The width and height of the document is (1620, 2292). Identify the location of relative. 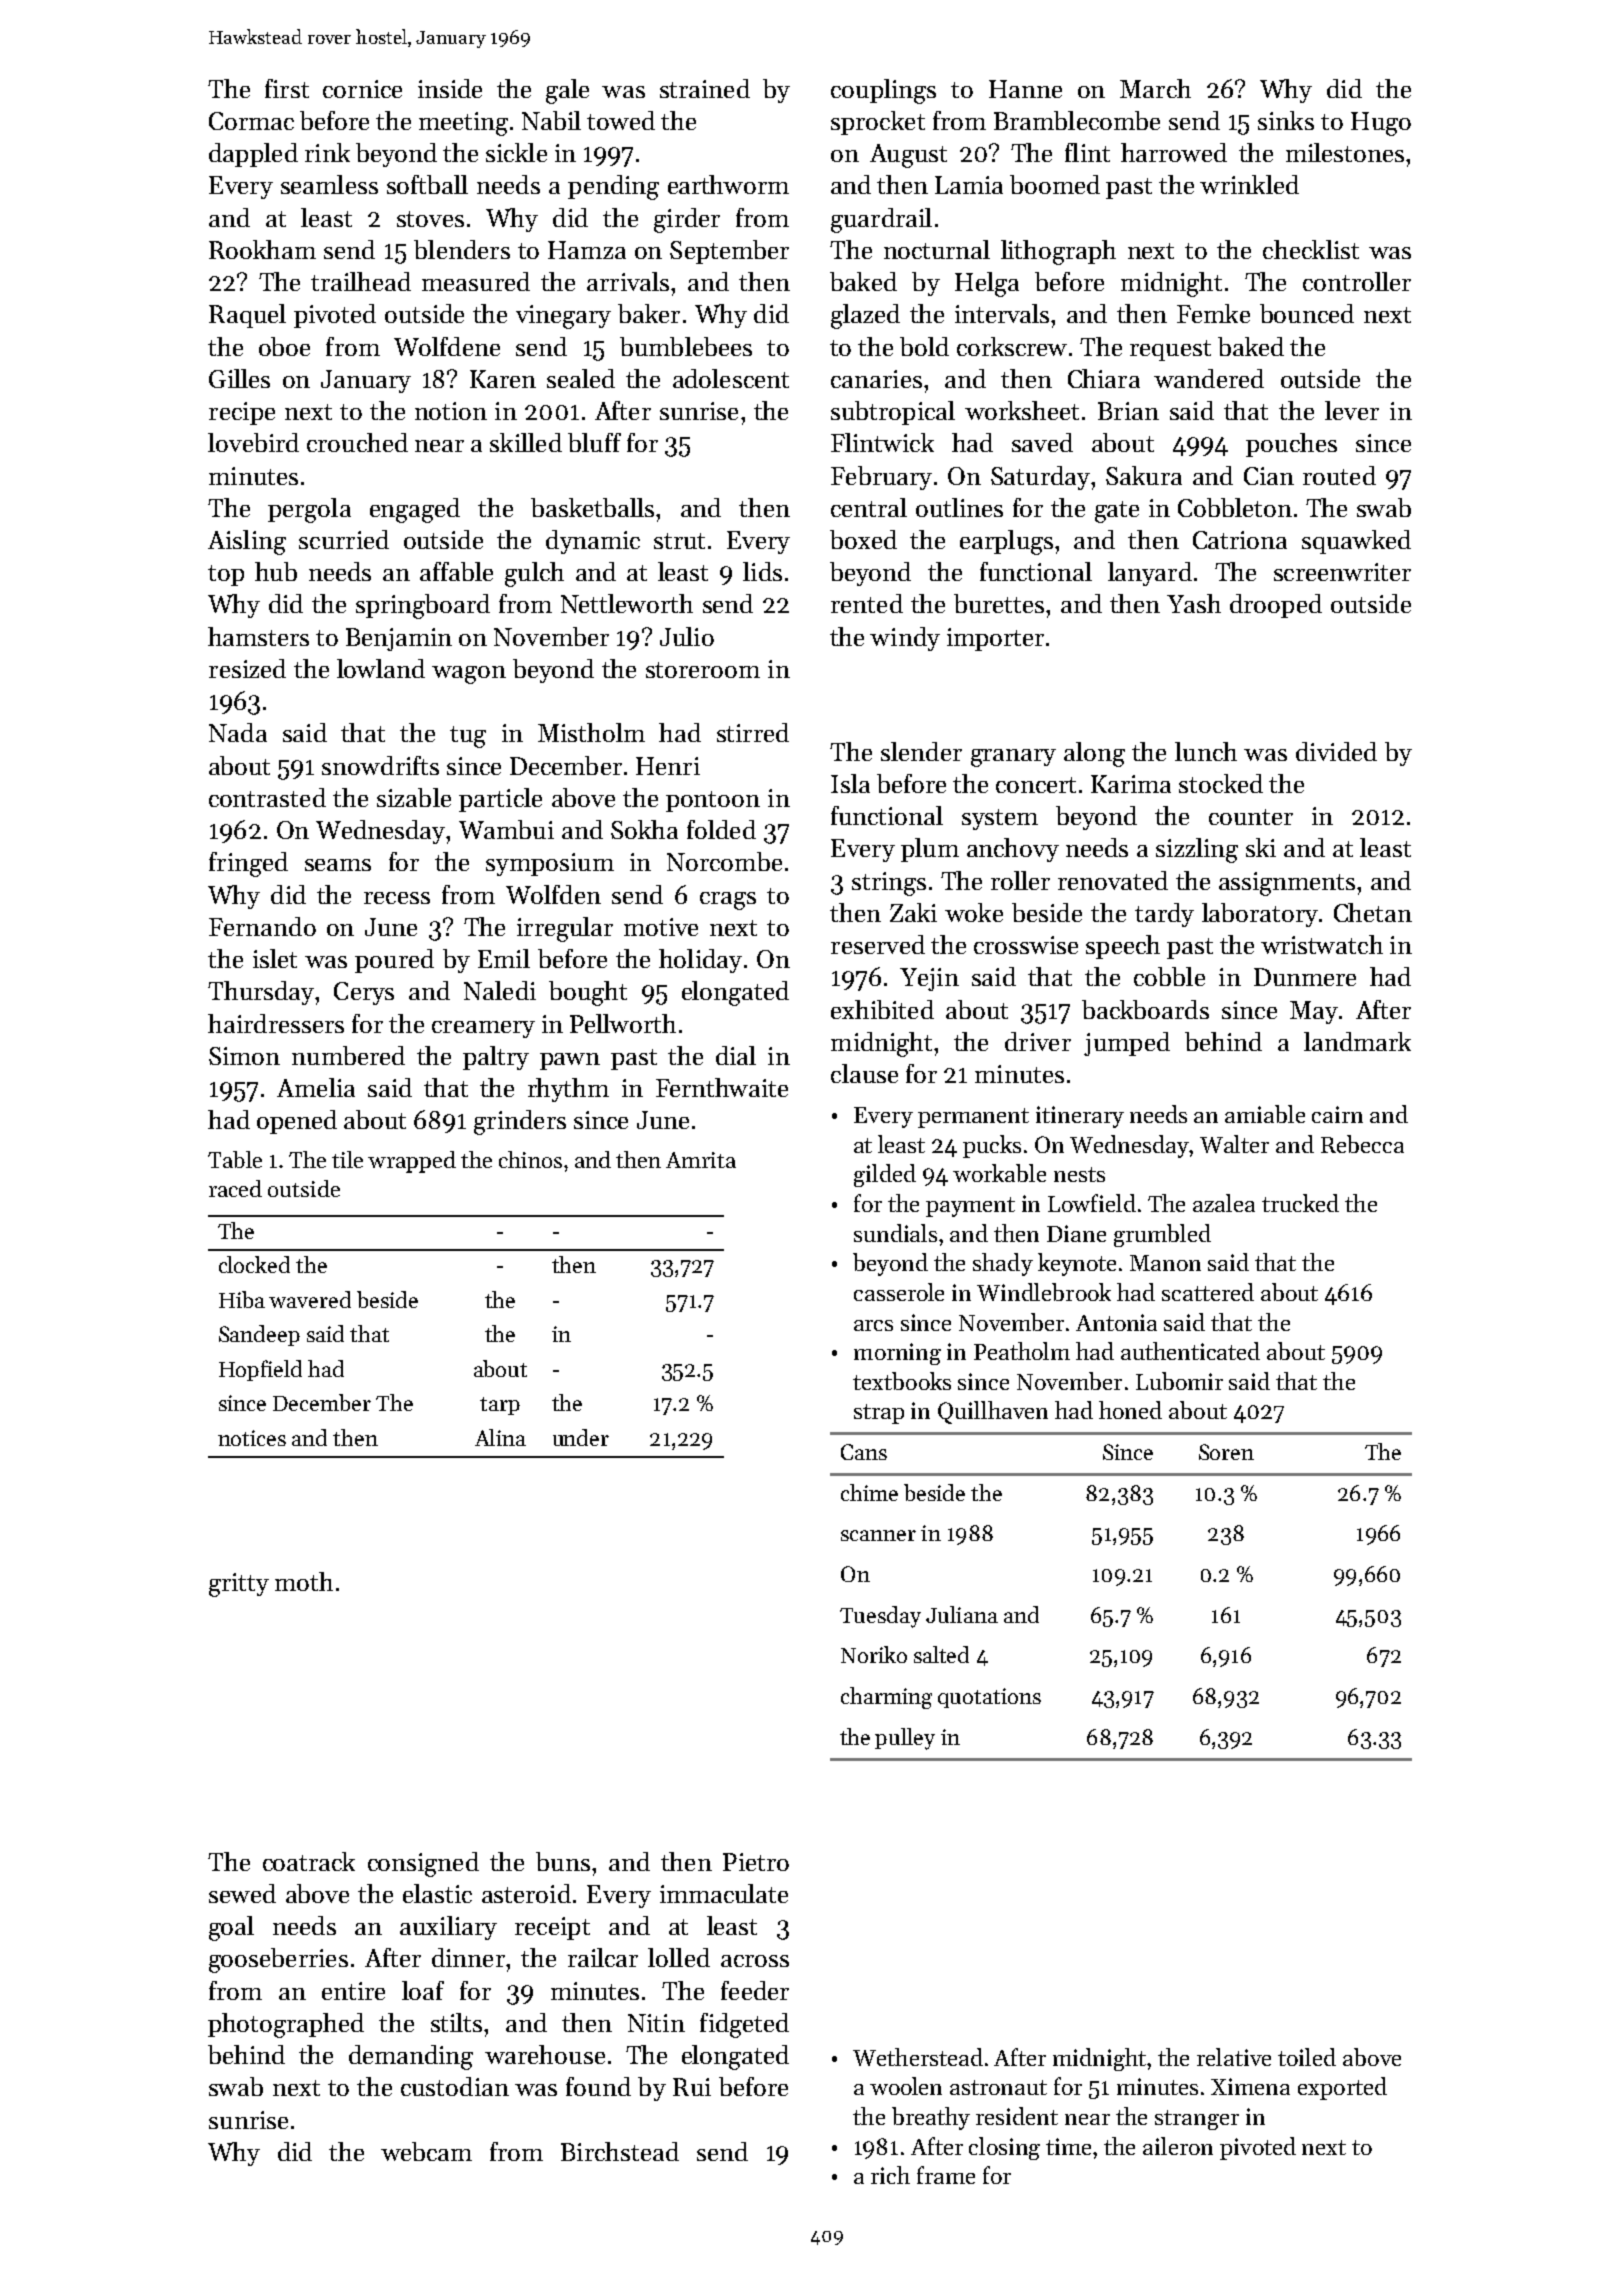
(1234, 2057).
